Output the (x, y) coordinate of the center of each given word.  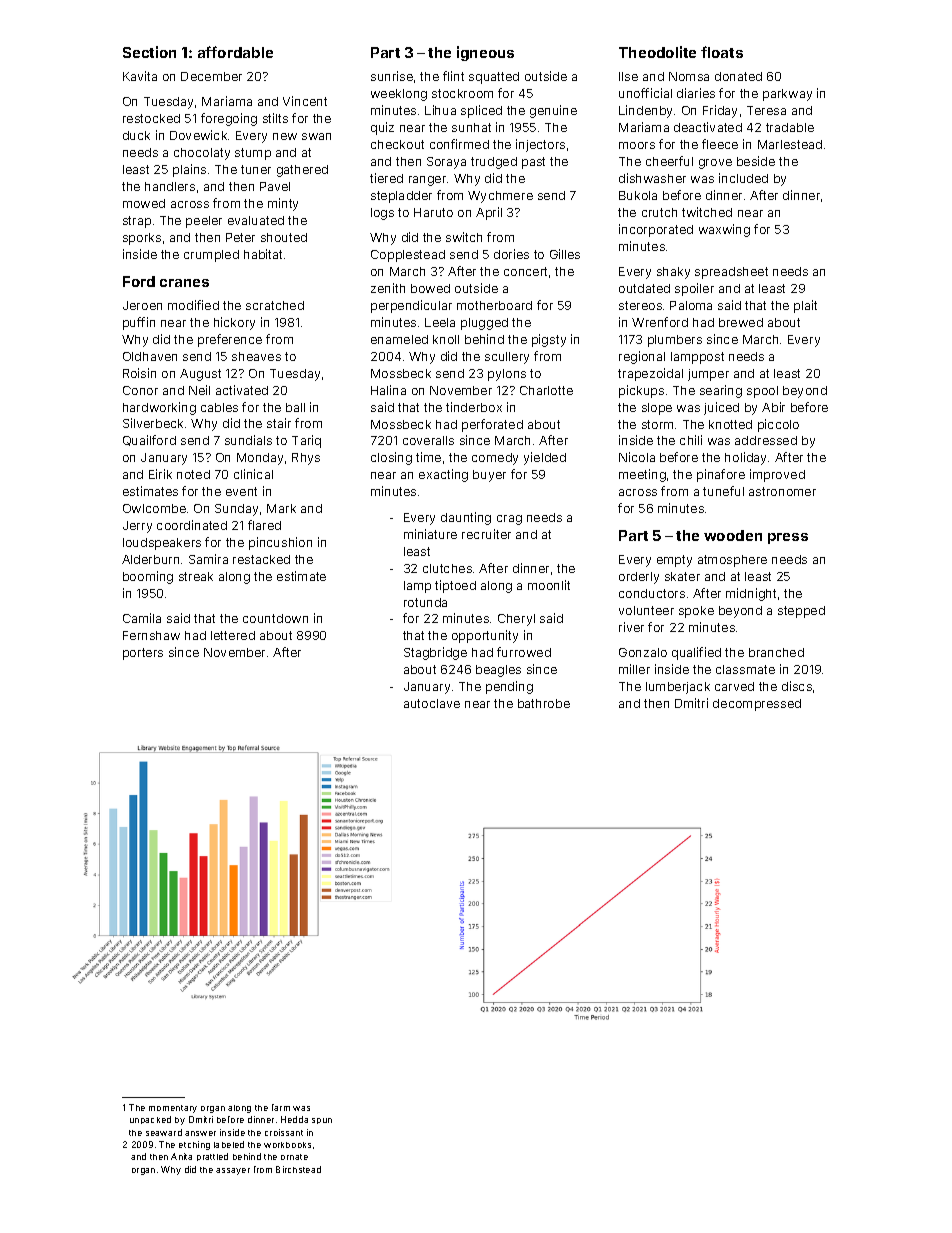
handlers (170, 186)
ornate (294, 1157)
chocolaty (202, 154)
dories (511, 254)
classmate (745, 669)
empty (674, 561)
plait (805, 306)
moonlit (549, 585)
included (743, 178)
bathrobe (544, 703)
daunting (466, 518)
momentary (173, 1109)
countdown (275, 618)
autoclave (432, 703)
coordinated (192, 525)
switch (464, 237)
